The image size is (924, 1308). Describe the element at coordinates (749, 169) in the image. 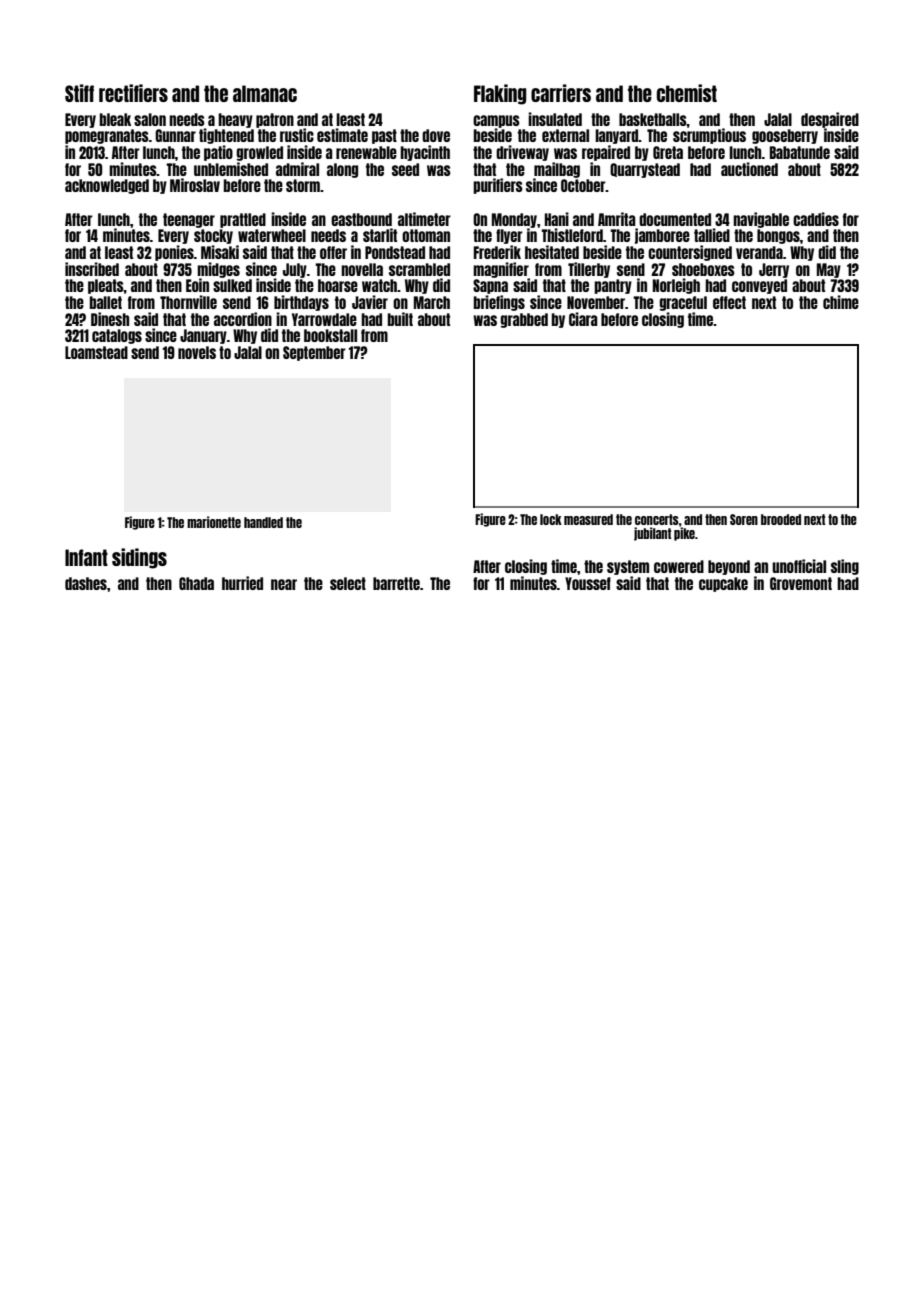

I see `auctioned` at that location.
